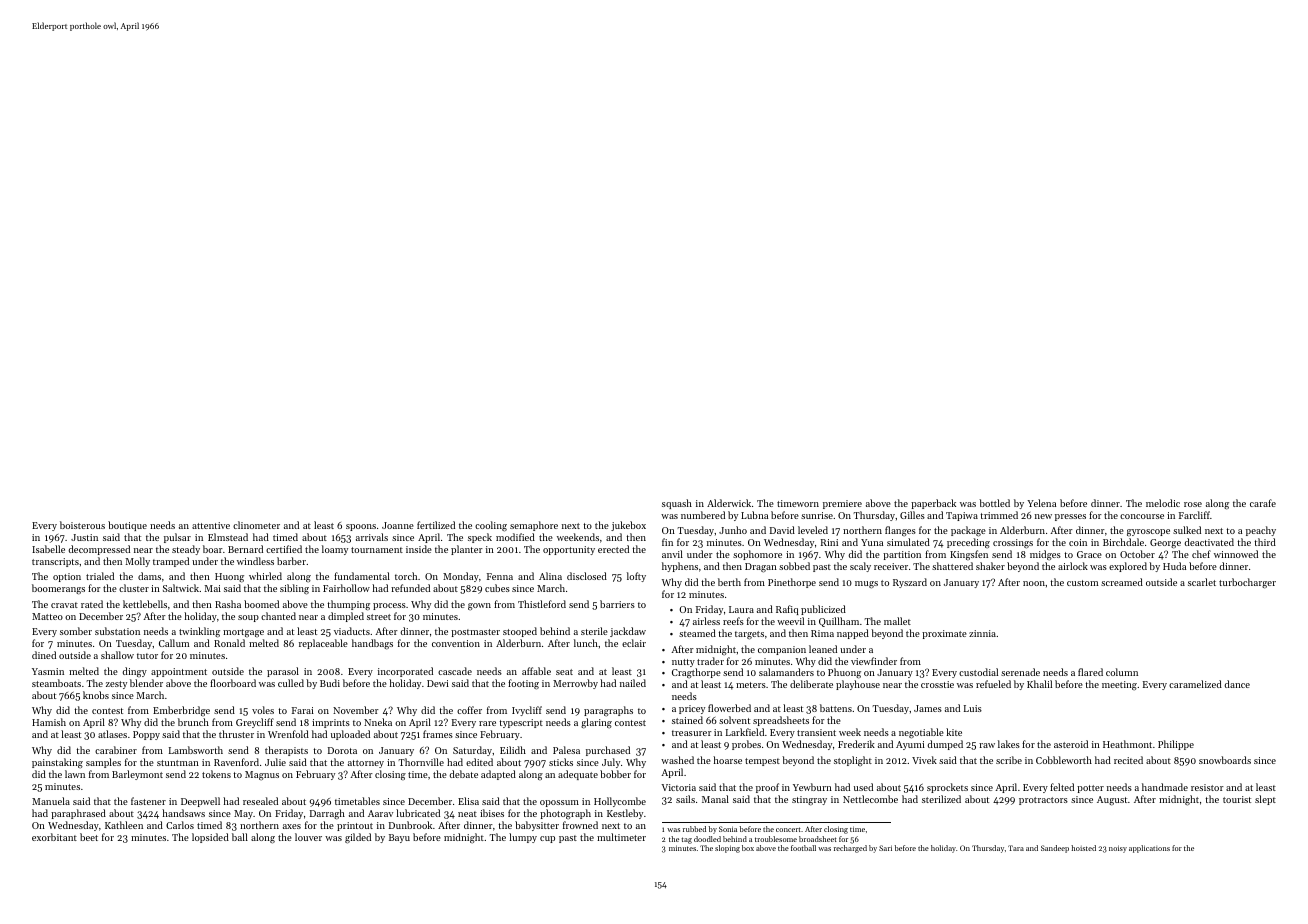 The image size is (1308, 924). I want to click on melodic, so click(1163, 503).
